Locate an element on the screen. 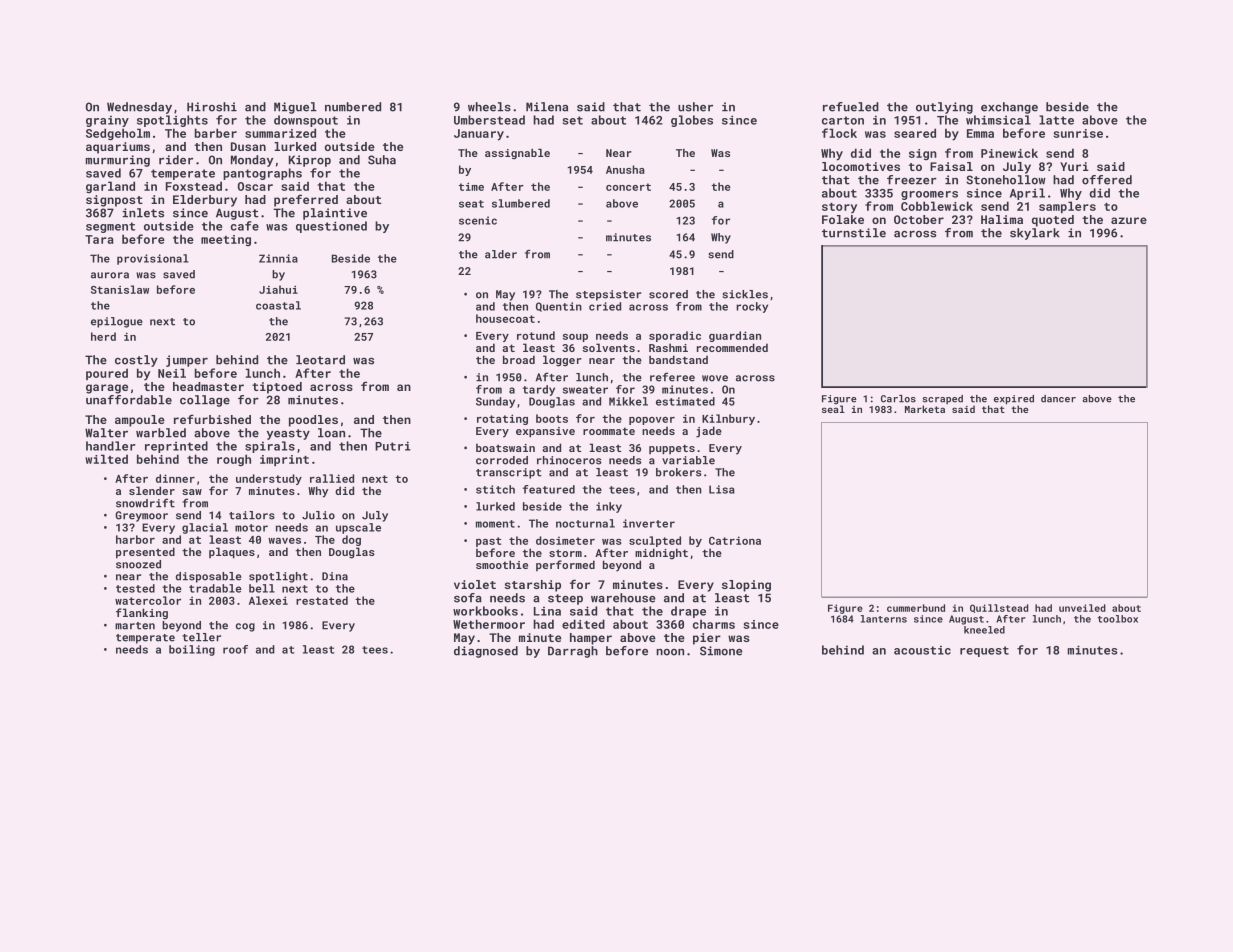  imprint is located at coordinates (284, 460).
